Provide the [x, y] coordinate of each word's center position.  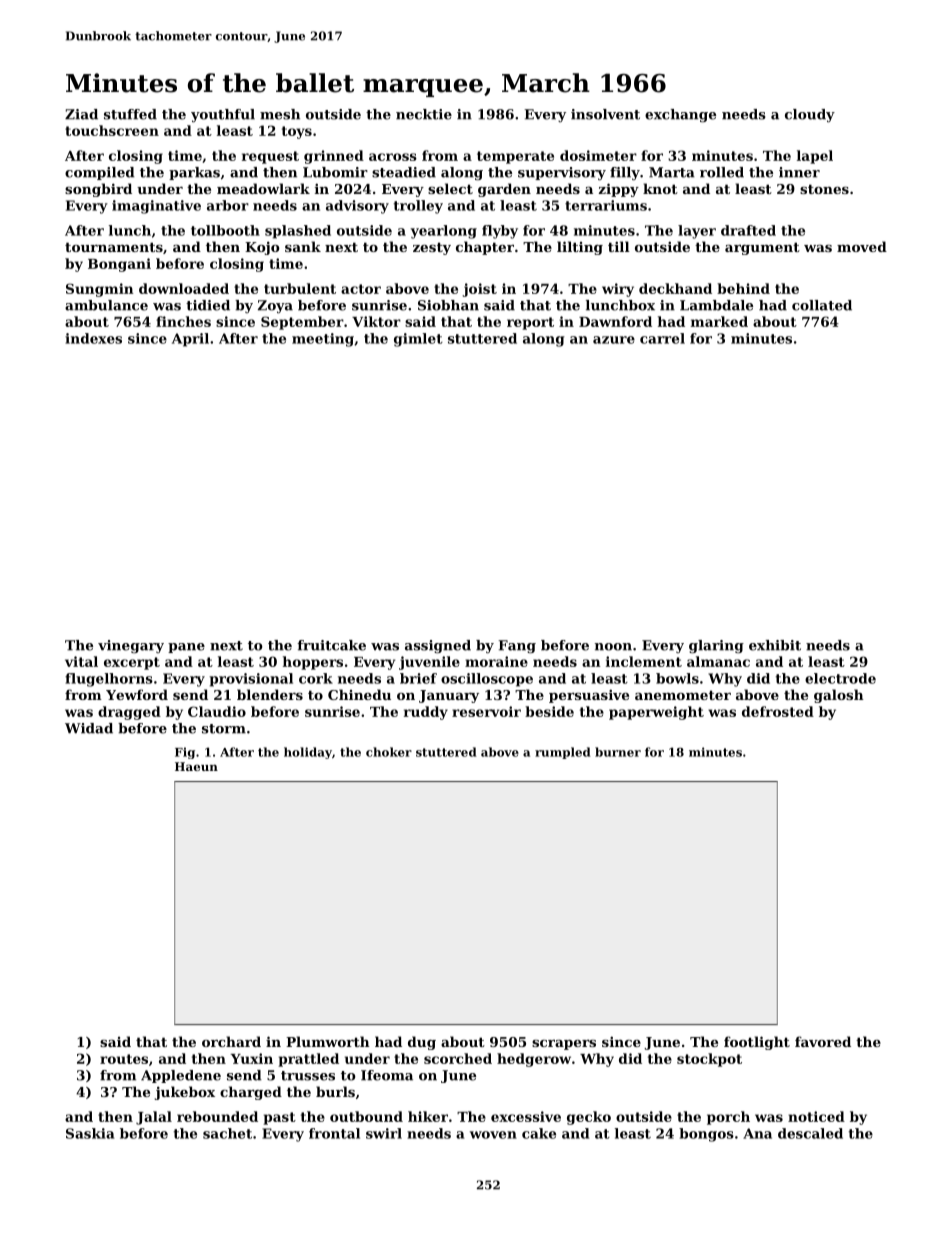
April [190, 340]
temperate [515, 157]
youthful [223, 116]
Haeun [196, 766]
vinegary [131, 647]
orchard [231, 1041]
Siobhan [448, 305]
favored [823, 1041]
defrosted [778, 711]
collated [822, 305]
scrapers [564, 1045]
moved [862, 246]
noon [613, 647]
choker [389, 752]
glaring [716, 647]
